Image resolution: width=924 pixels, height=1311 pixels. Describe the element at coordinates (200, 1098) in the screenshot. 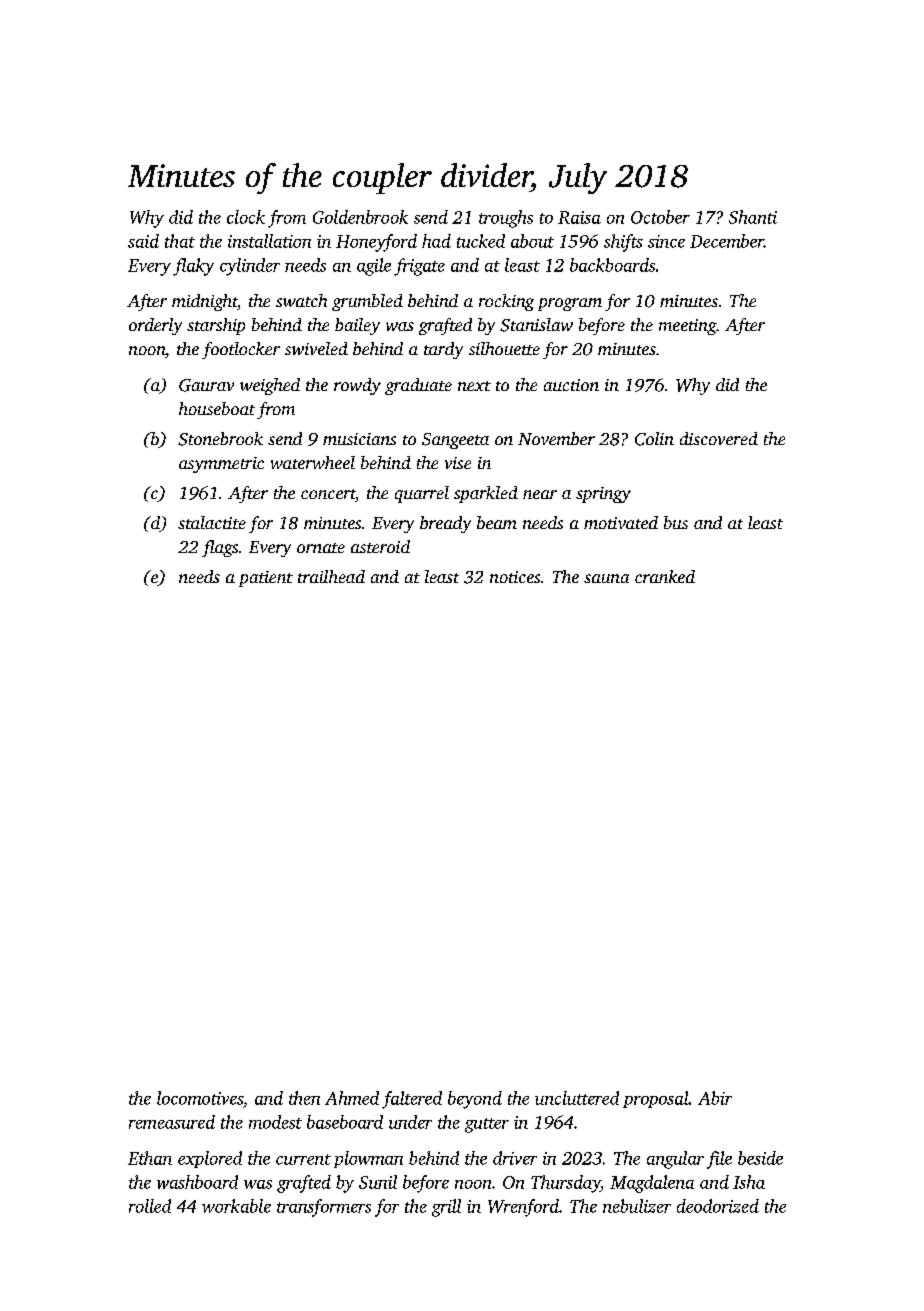

I see `locomotives` at that location.
